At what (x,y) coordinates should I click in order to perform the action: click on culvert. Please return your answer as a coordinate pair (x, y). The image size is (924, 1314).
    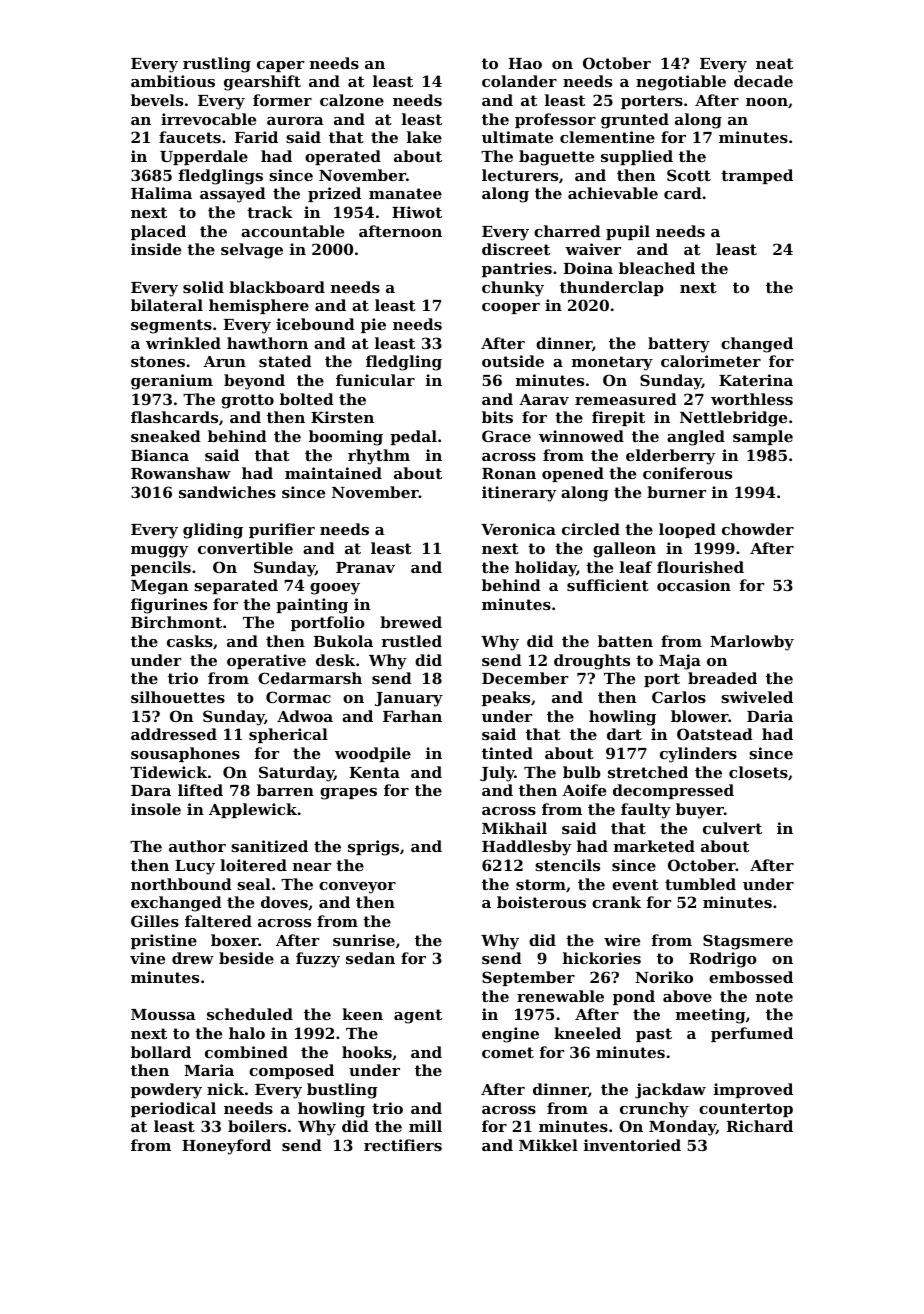
    Looking at the image, I should click on (732, 828).
